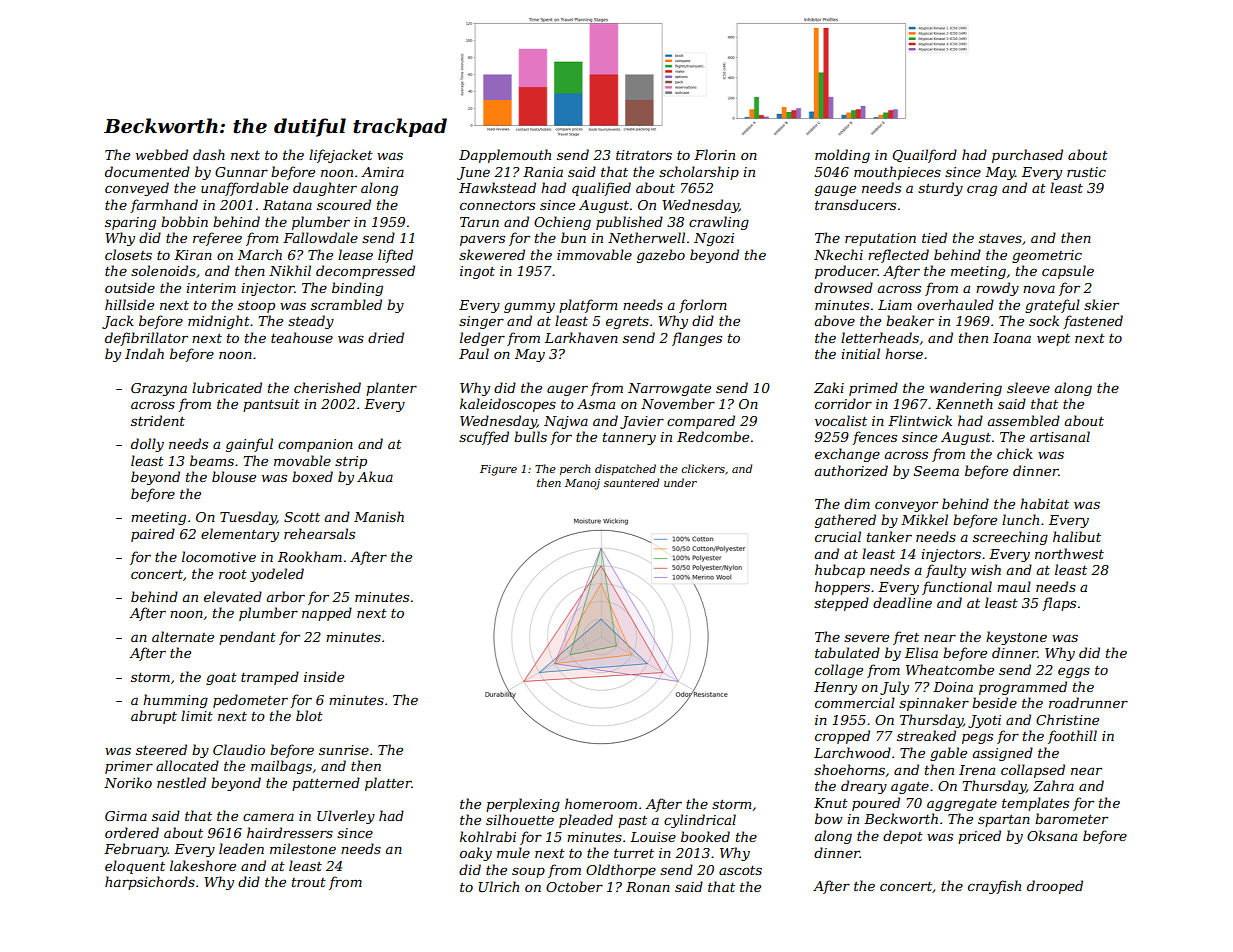  I want to click on crag, so click(982, 190).
